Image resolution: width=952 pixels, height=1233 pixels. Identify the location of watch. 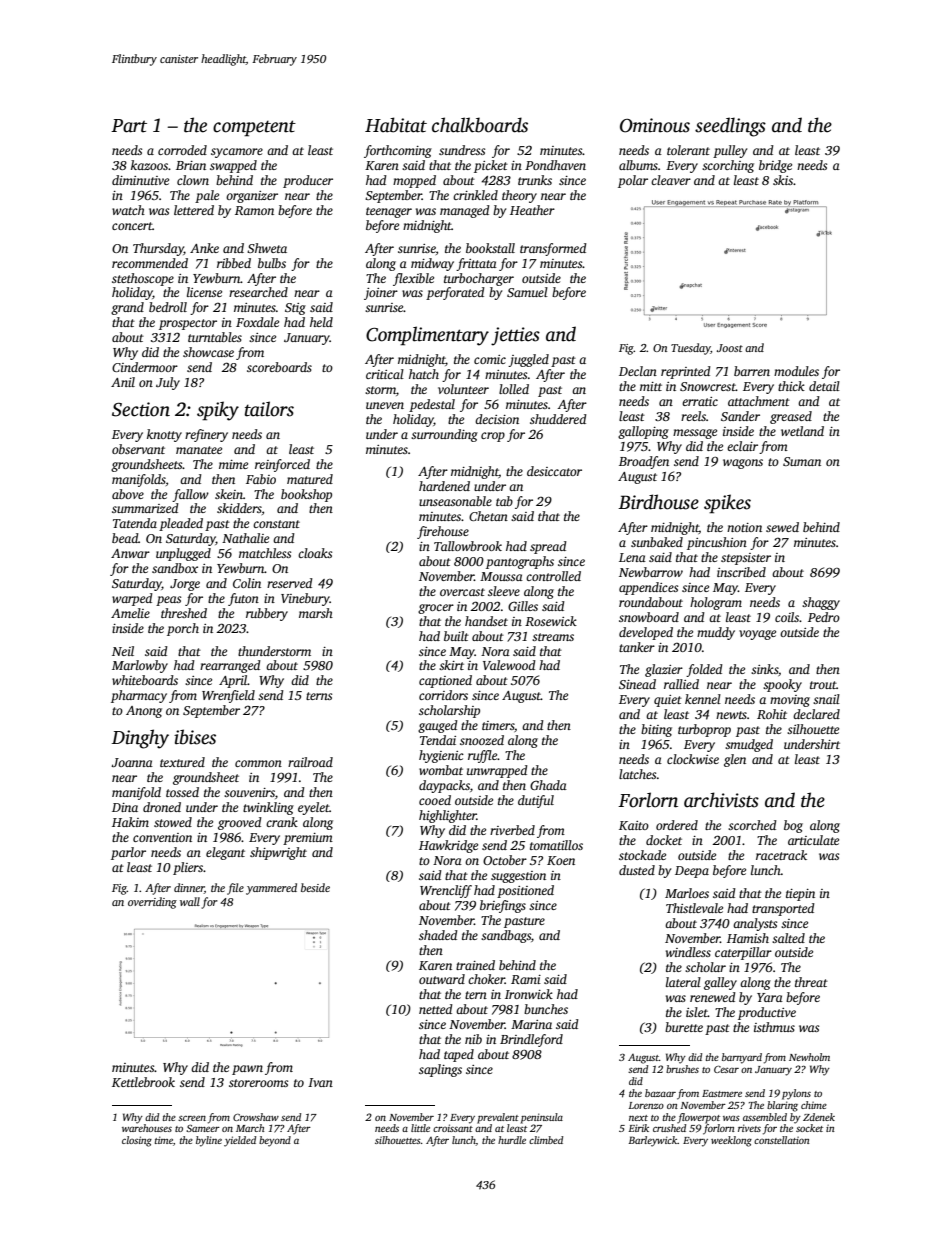
(128, 210).
